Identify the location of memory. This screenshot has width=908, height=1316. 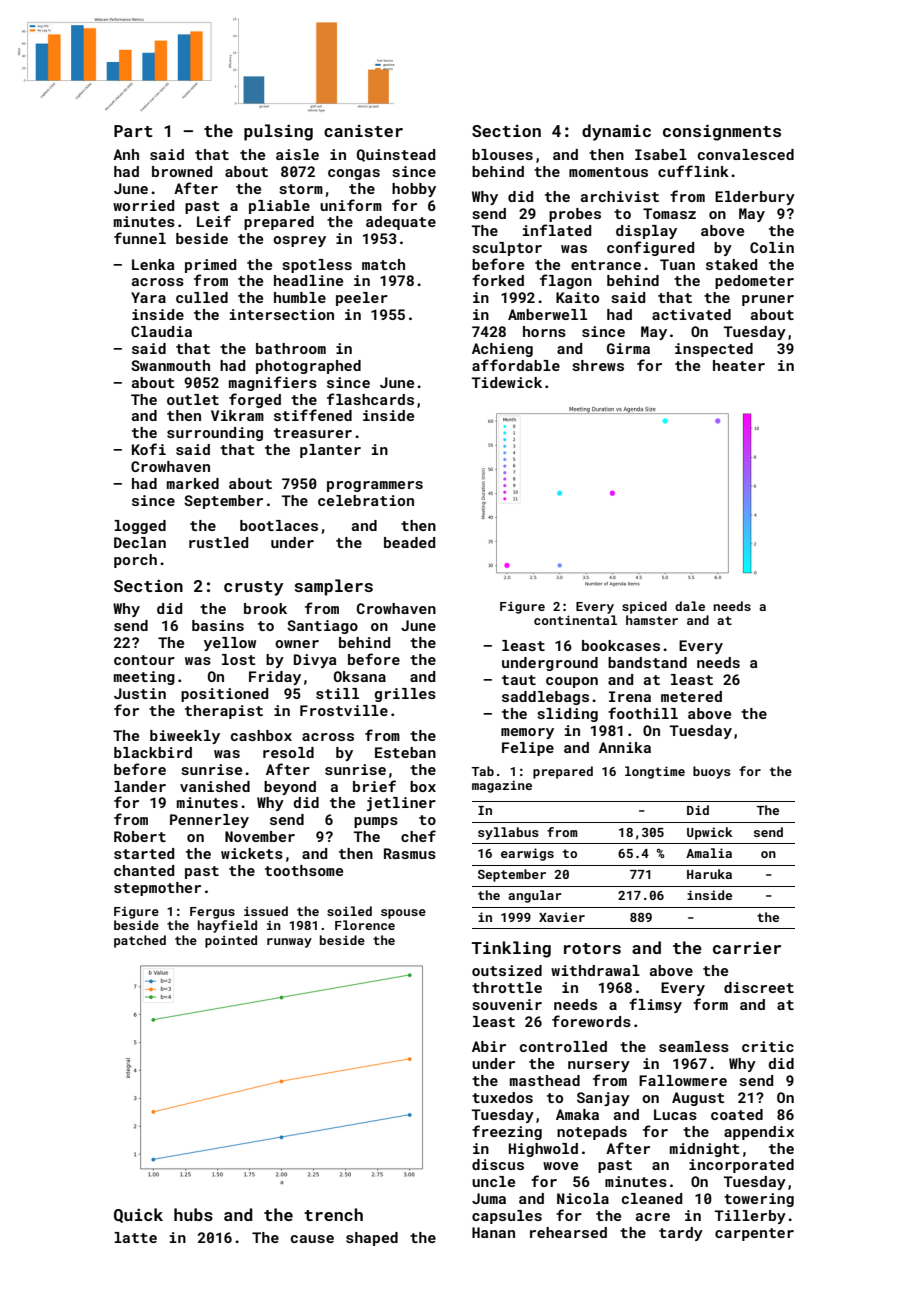
(527, 733).
